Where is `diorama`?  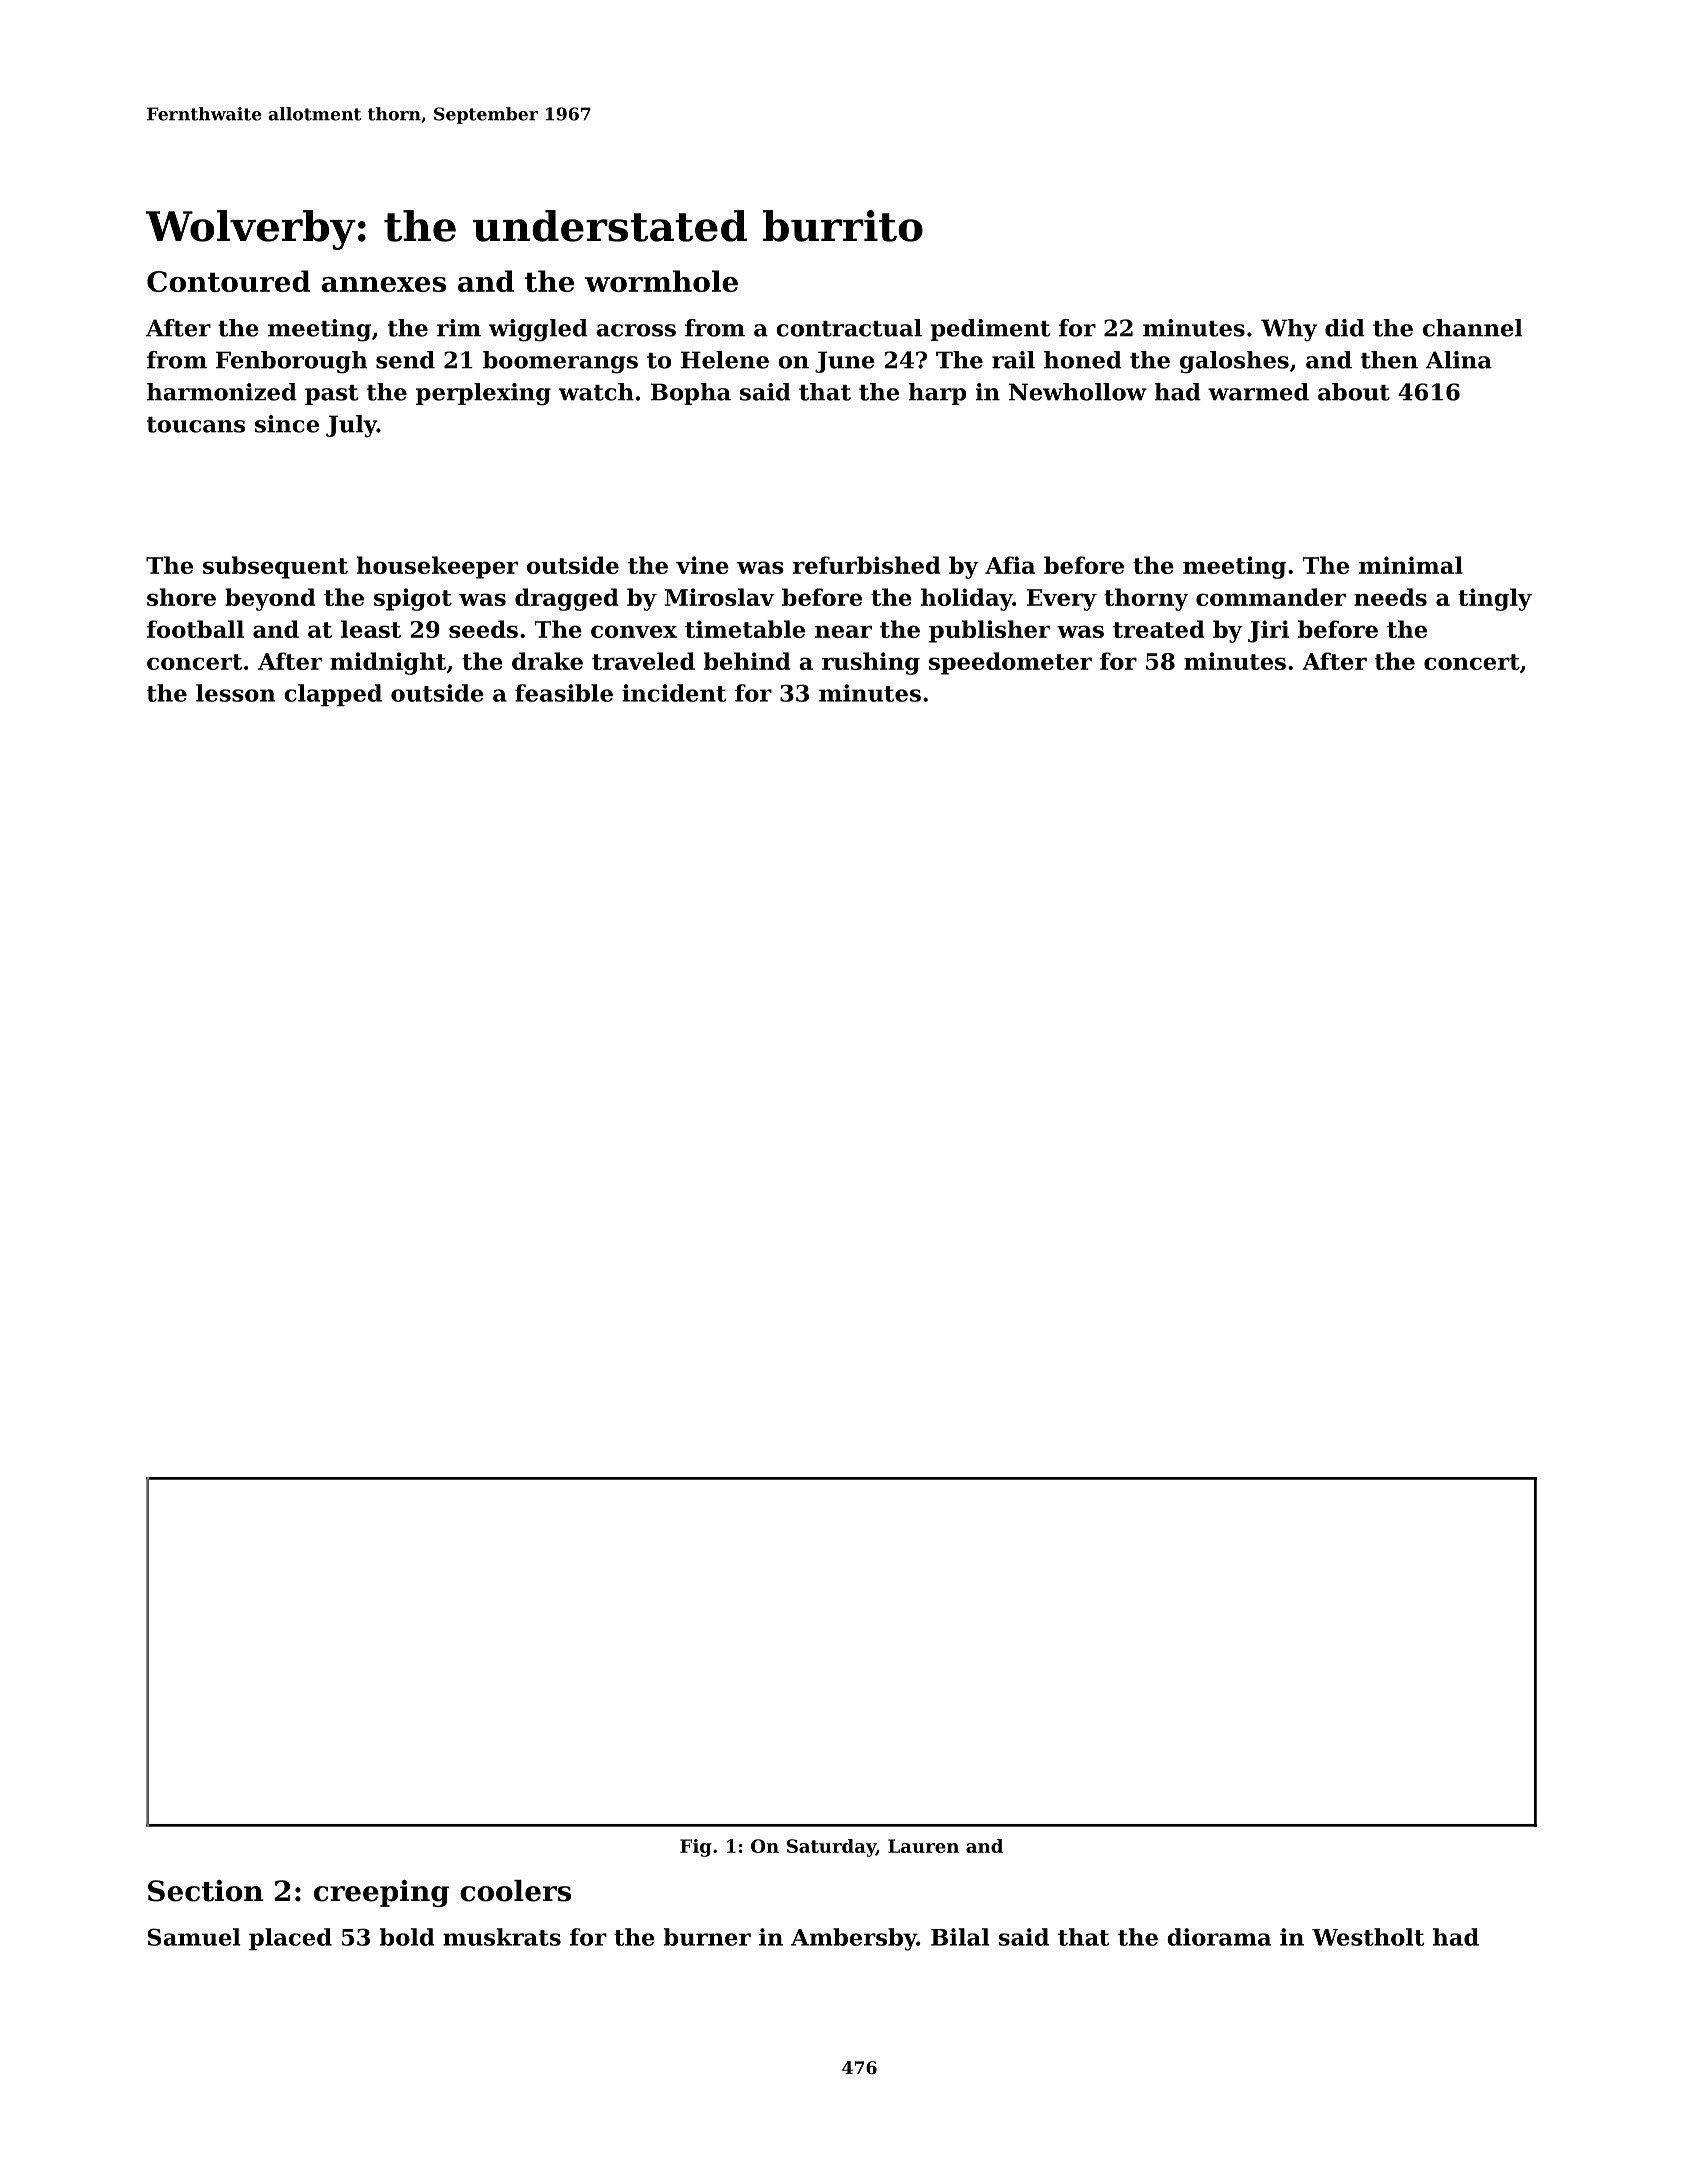 diorama is located at coordinates (1219, 1937).
